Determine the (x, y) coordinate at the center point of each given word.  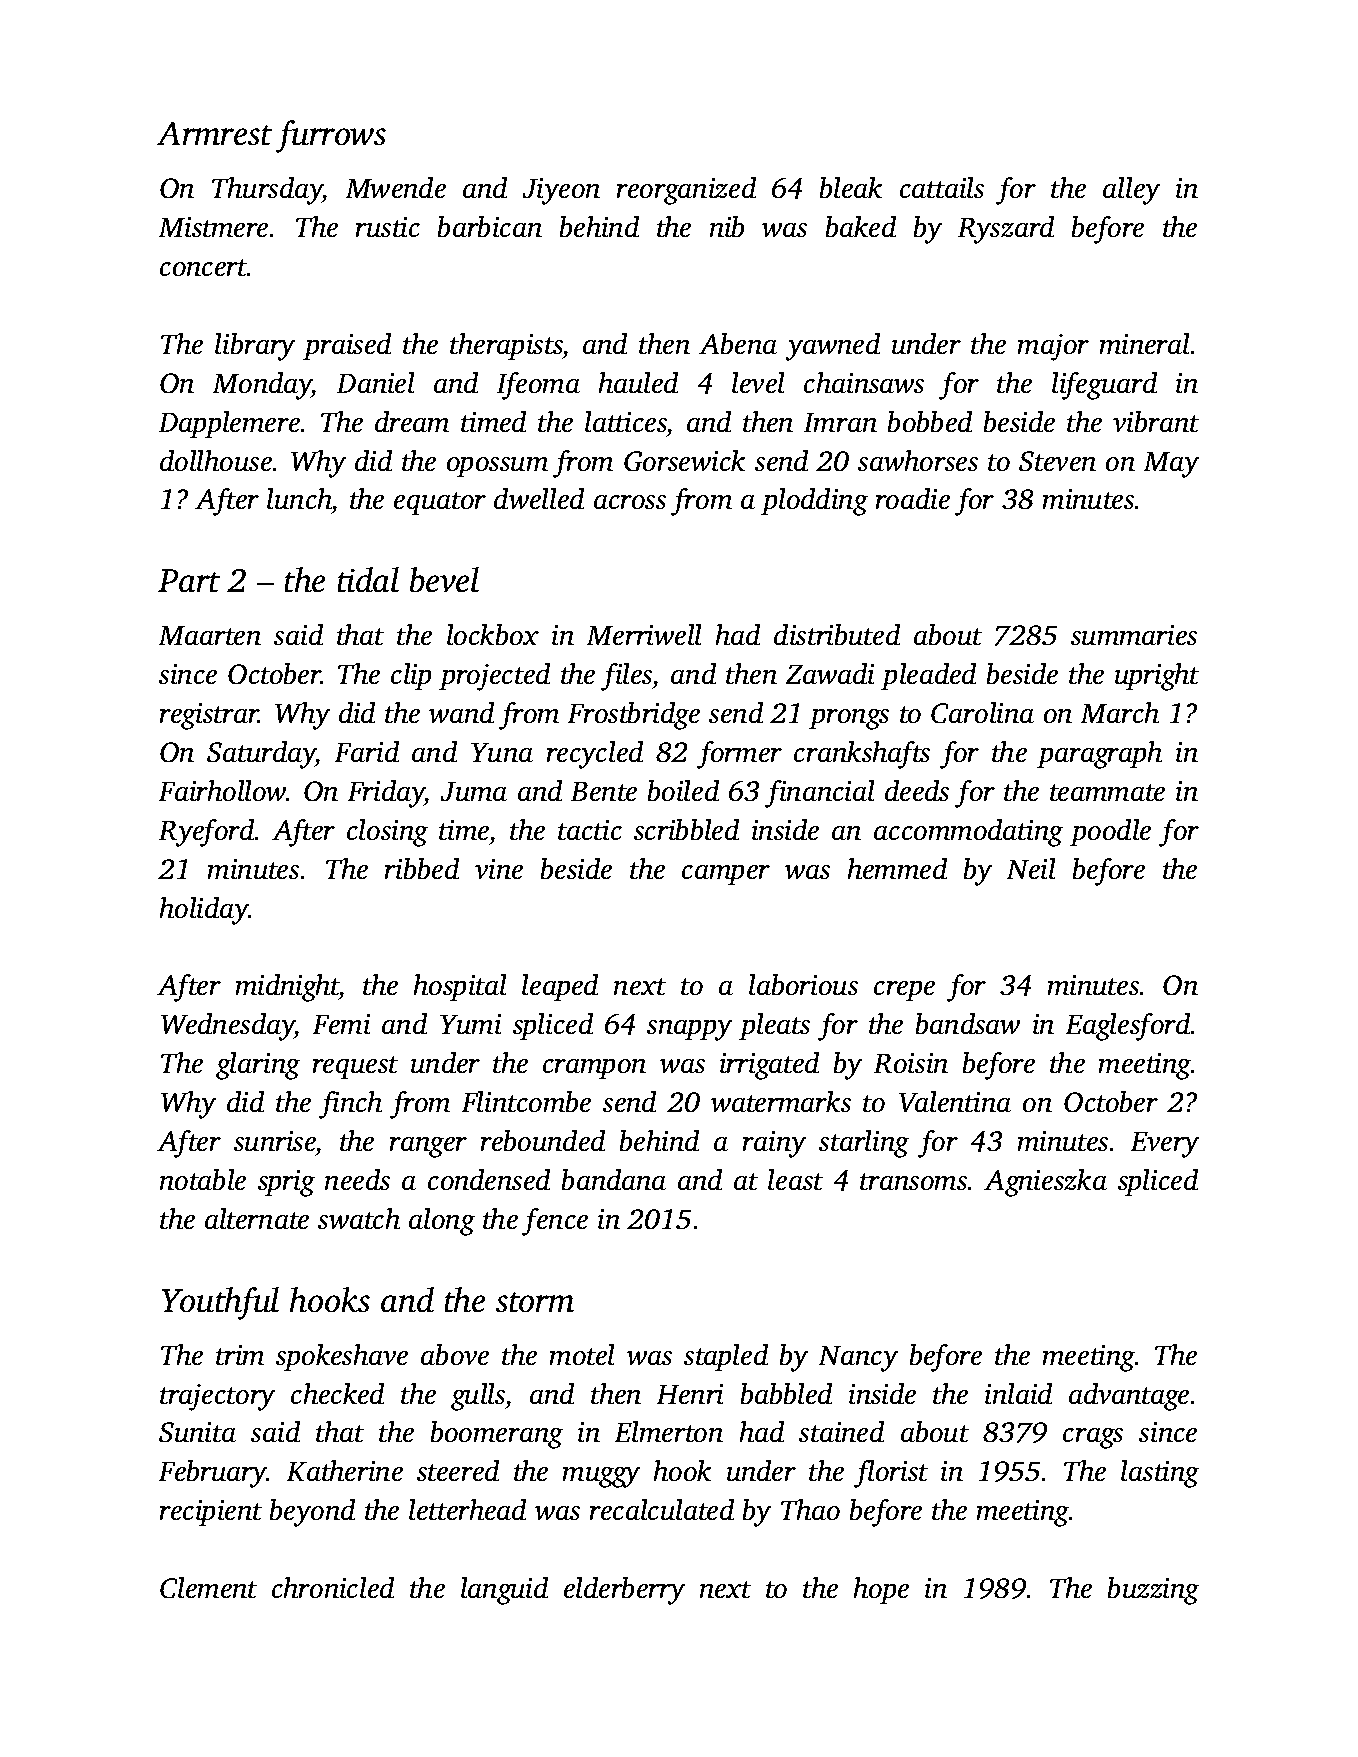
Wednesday (228, 1027)
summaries (1134, 635)
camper (726, 875)
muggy (601, 1477)
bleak (850, 188)
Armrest (214, 134)
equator (440, 504)
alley (1131, 191)
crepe (904, 991)
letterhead (467, 1510)
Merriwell (644, 635)
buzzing (1153, 1591)
